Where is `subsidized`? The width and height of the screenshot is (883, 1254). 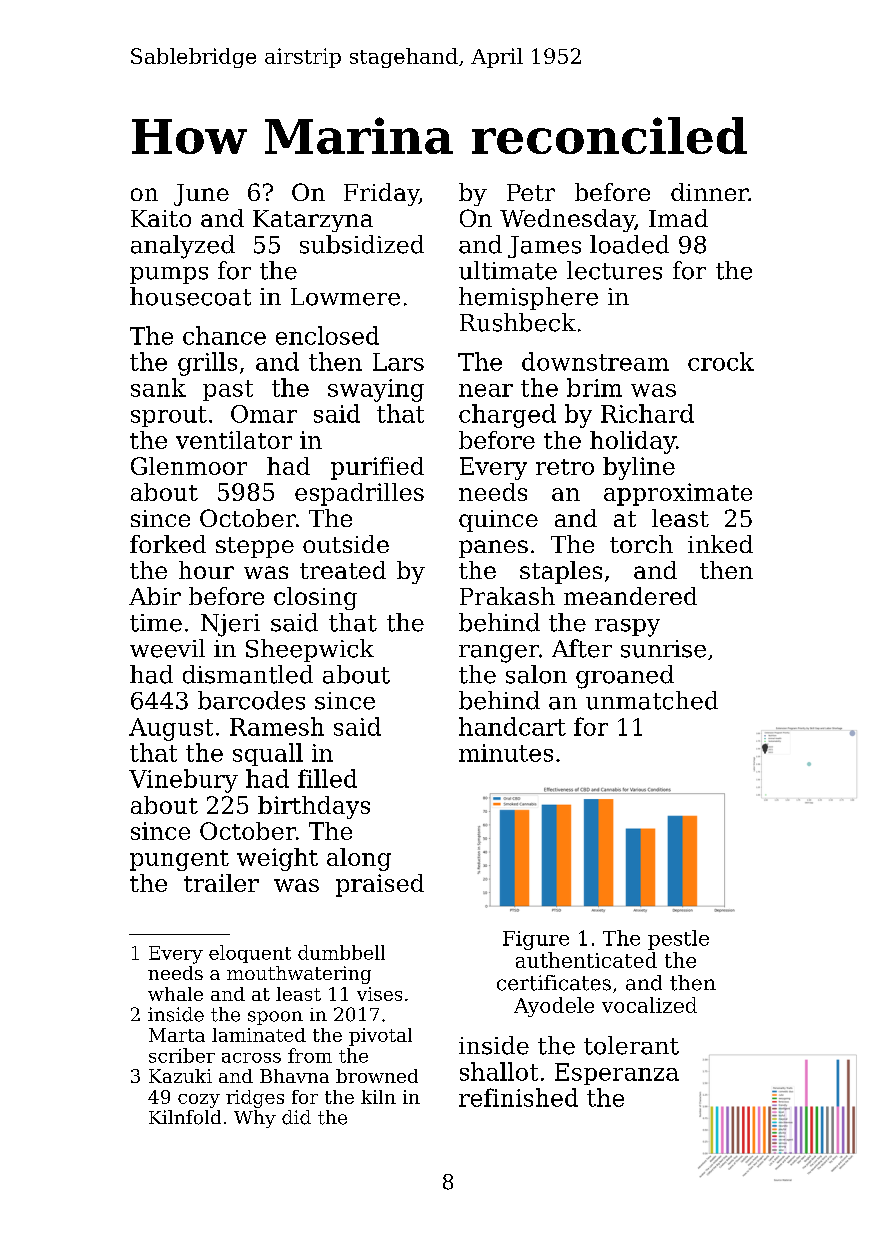 subsidized is located at coordinates (362, 244).
